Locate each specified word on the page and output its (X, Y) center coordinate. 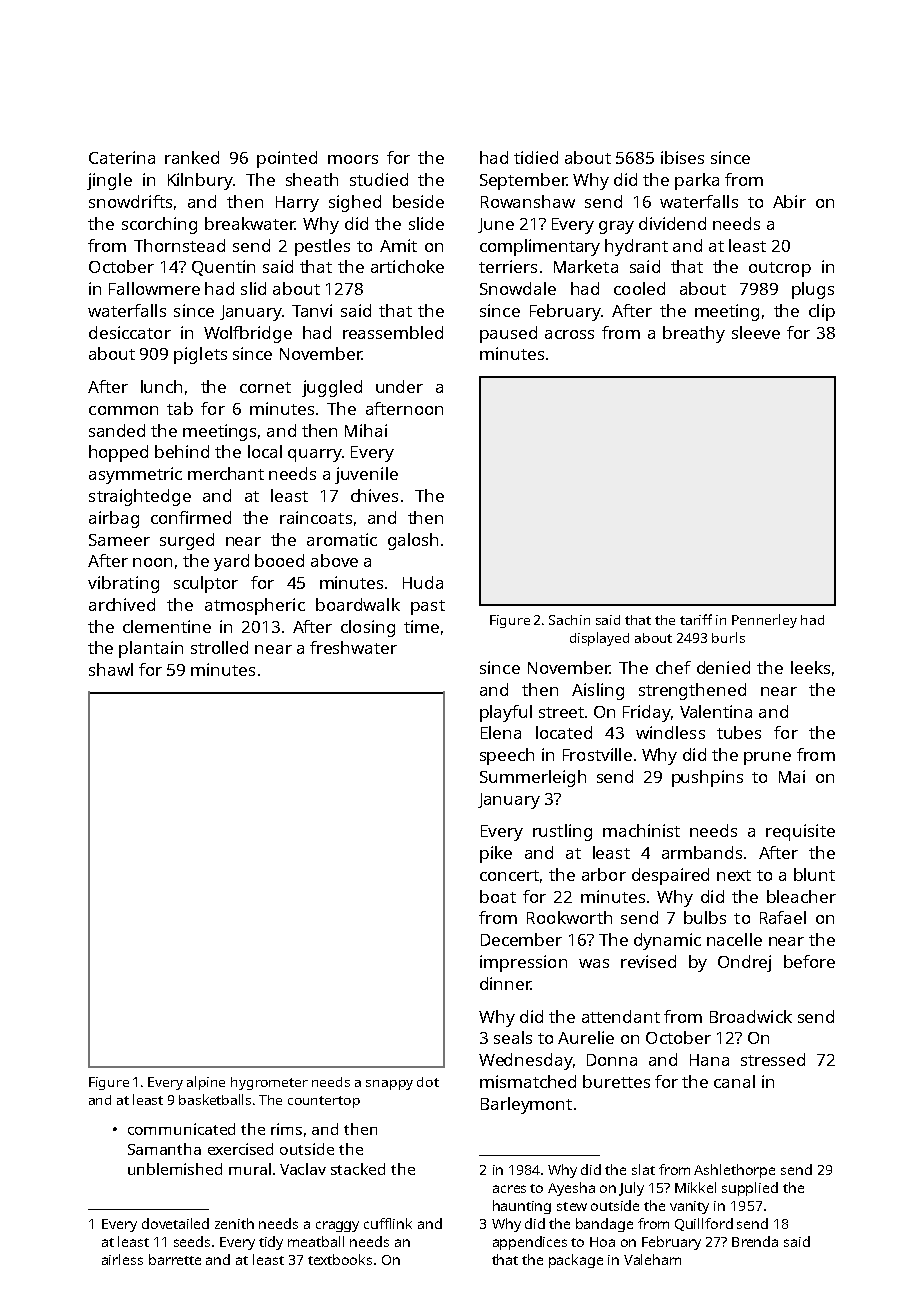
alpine (206, 1083)
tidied (536, 157)
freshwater (353, 647)
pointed (287, 159)
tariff (696, 619)
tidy (271, 1243)
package (576, 1261)
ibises (682, 157)
